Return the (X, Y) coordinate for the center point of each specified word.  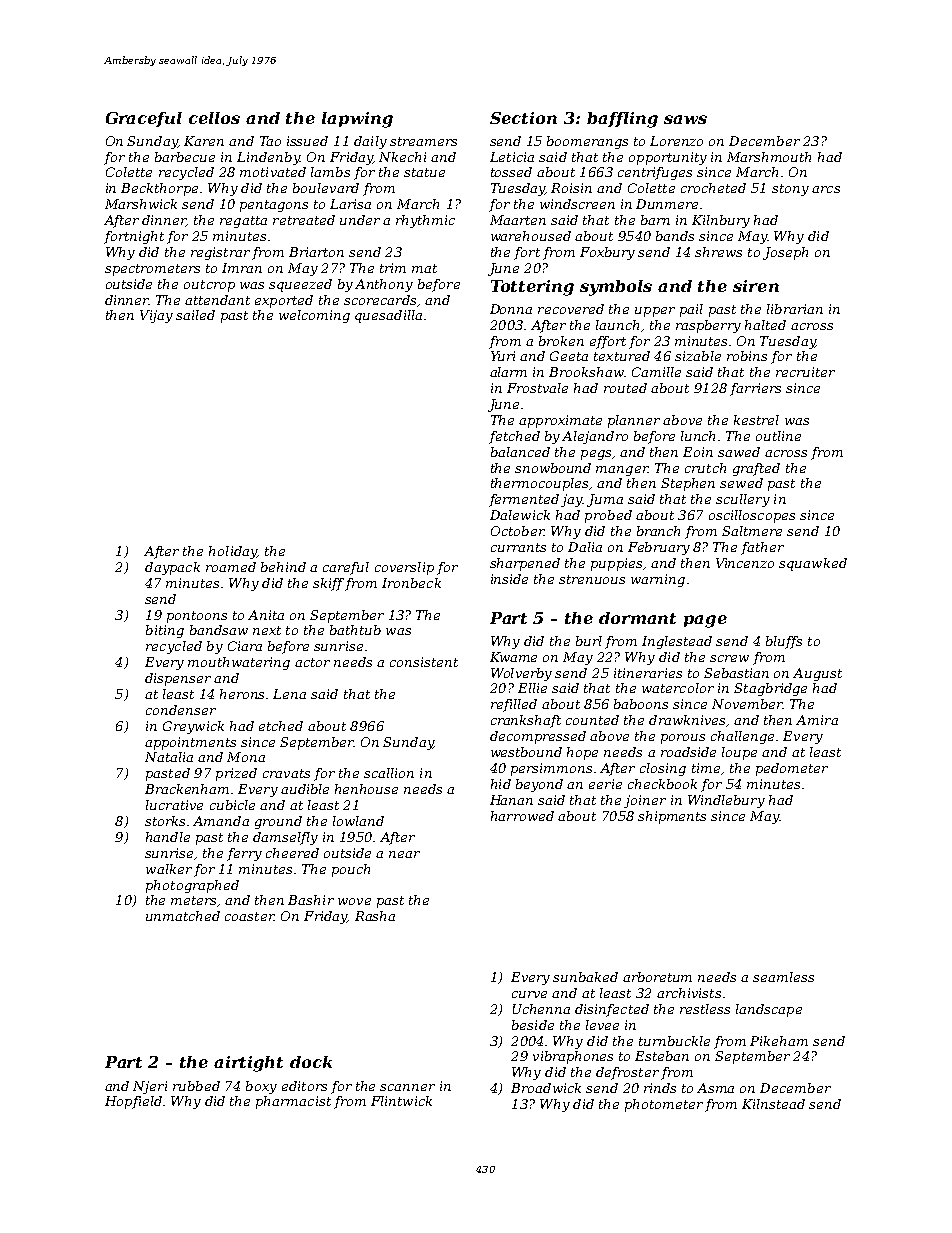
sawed (739, 452)
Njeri (150, 1087)
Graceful (144, 119)
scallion (389, 773)
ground (278, 822)
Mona (246, 757)
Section (523, 118)
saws (685, 119)
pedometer (792, 769)
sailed (195, 315)
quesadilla (388, 316)
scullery (743, 500)
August (817, 674)
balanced (520, 452)
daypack (172, 568)
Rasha (375, 916)
